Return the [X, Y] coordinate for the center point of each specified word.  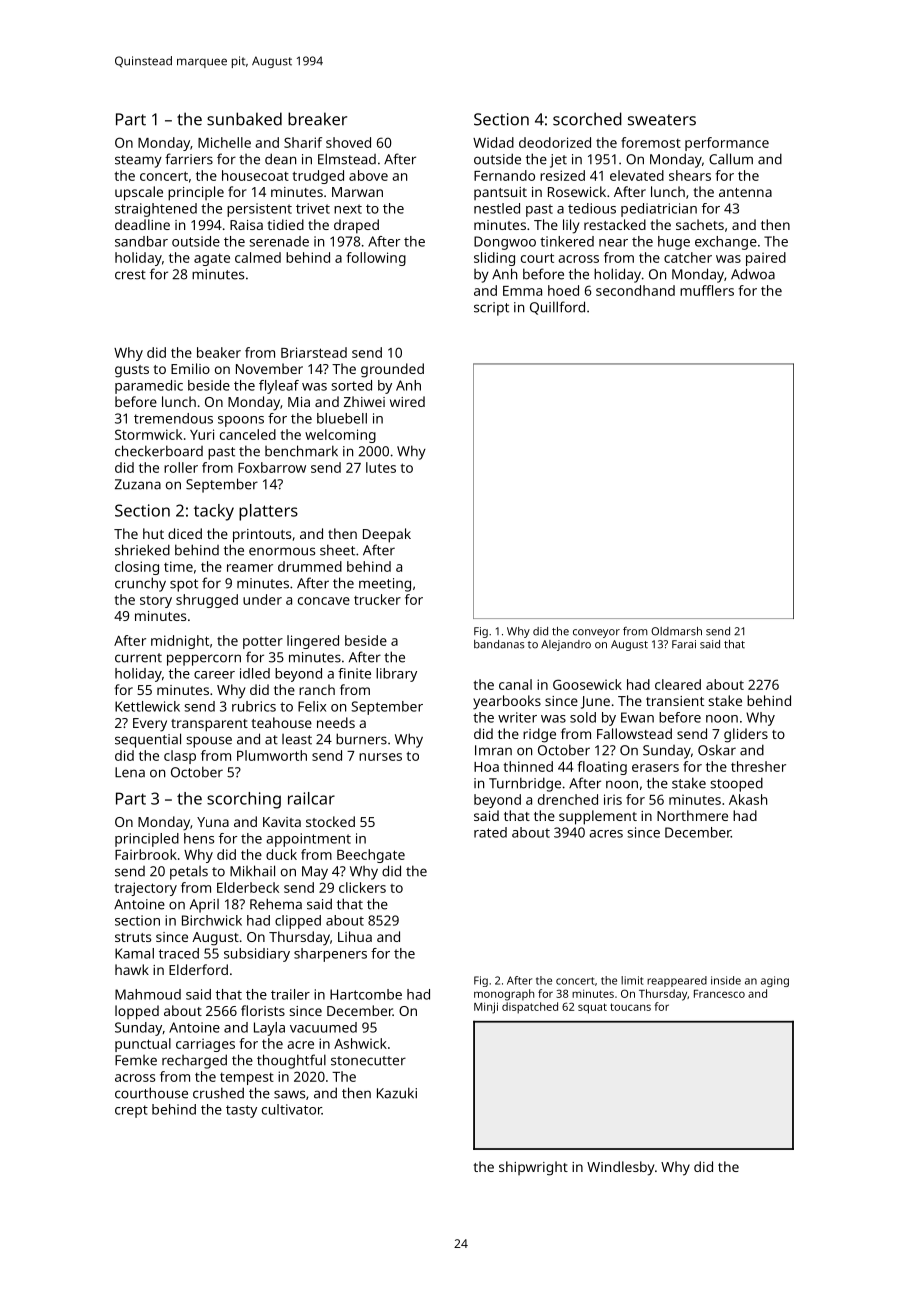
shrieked [142, 550]
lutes [381, 467]
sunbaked [244, 119]
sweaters [662, 120]
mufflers [707, 290]
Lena [130, 772]
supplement [598, 817]
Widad [493, 142]
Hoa [486, 767]
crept [131, 1111]
